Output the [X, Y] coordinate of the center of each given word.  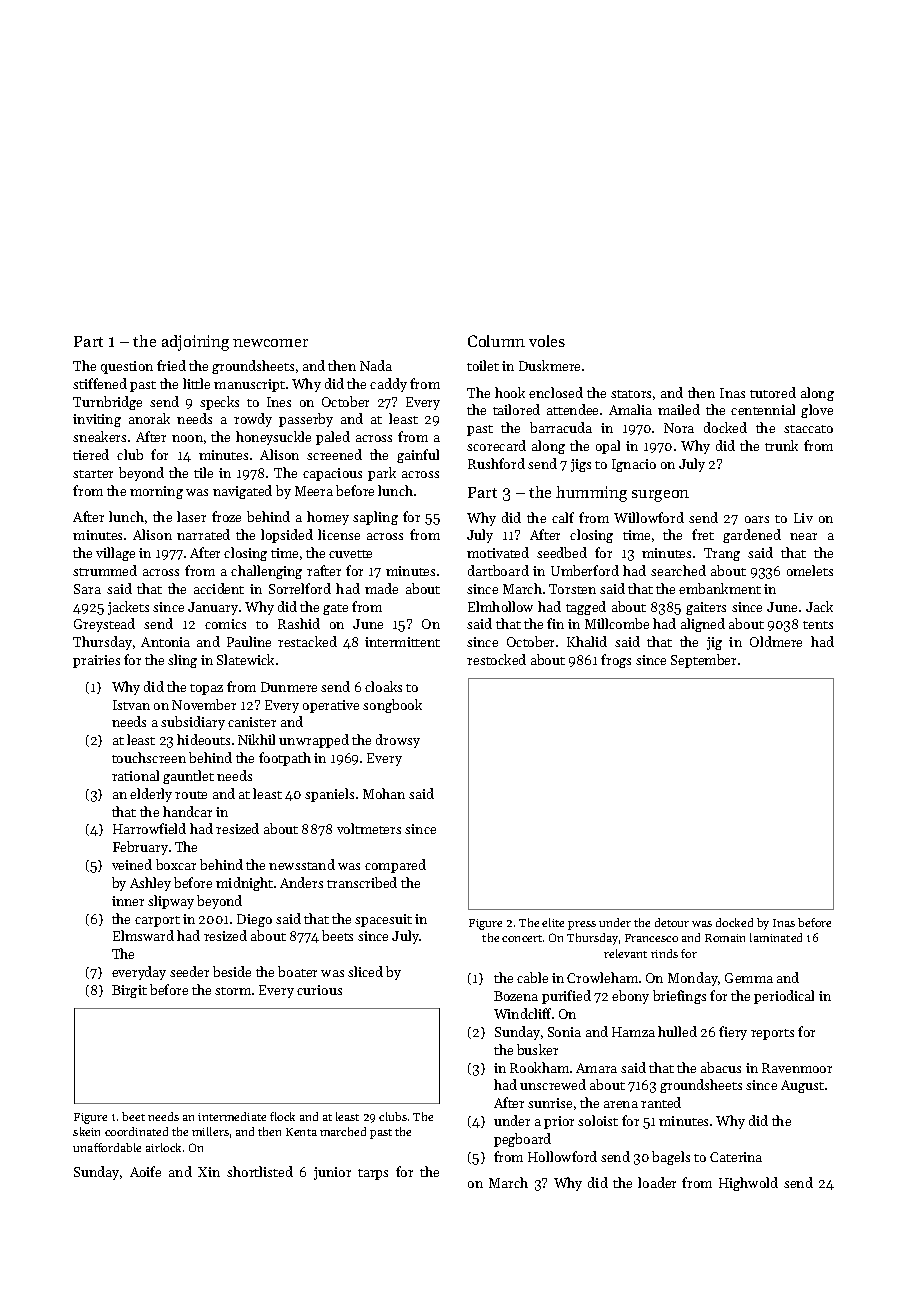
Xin [209, 1172]
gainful [418, 456]
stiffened [100, 383]
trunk [781, 445]
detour [672, 922]
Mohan [384, 793]
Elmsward [143, 935]
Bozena [516, 996]
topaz [206, 689]
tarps [373, 1174]
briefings [679, 997]
